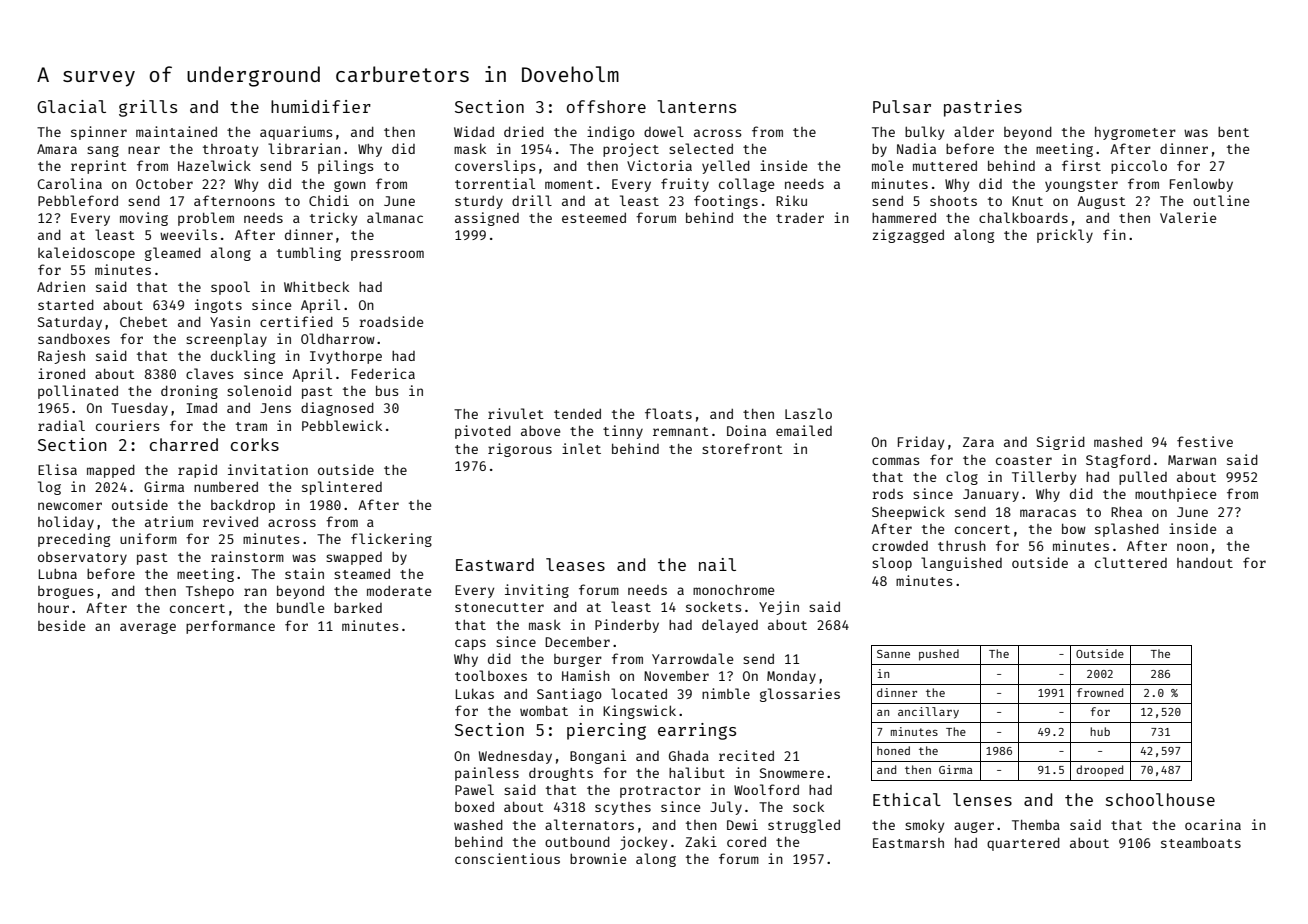 The image size is (1308, 924). Describe the element at coordinates (487, 774) in the screenshot. I see `painless` at that location.
